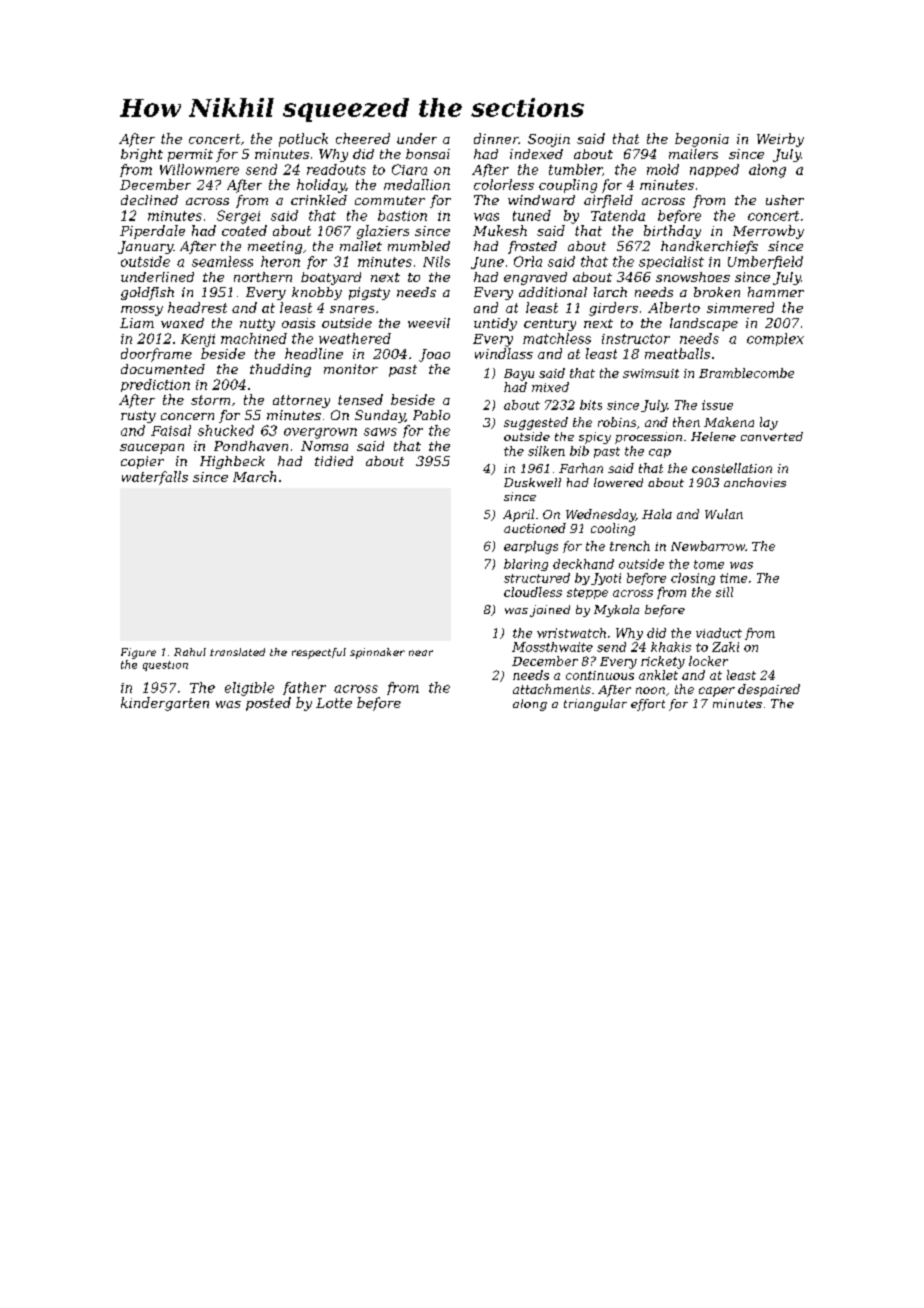  What do you see at coordinates (713, 436) in the screenshot?
I see `Helene` at bounding box center [713, 436].
